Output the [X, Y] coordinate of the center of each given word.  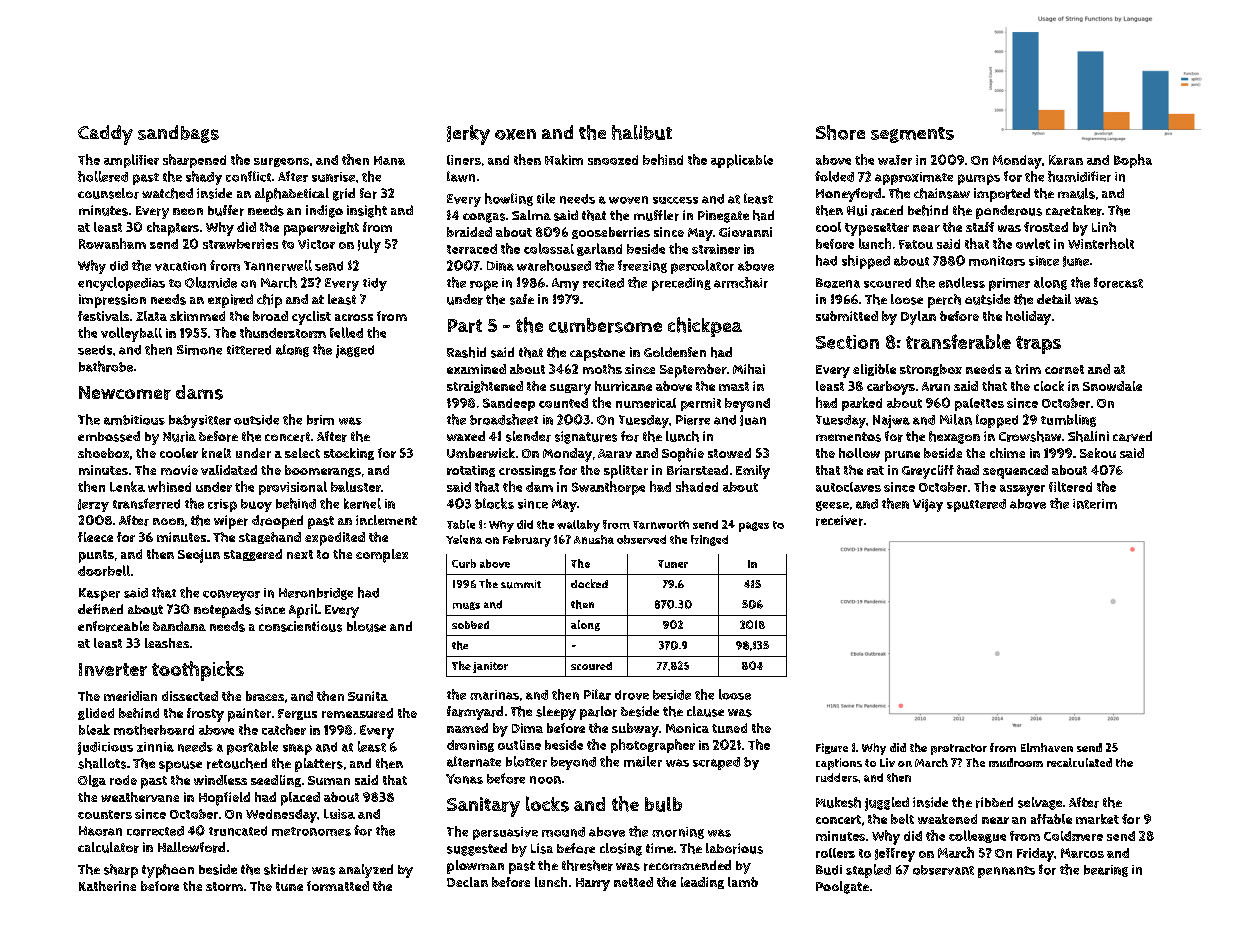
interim [1095, 504]
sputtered [976, 505]
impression [112, 301]
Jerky [468, 135]
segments [912, 135]
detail [1054, 299]
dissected [190, 696]
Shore [840, 132]
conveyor [231, 595]
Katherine [107, 886]
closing [621, 849]
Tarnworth [661, 524]
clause [705, 711]
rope [484, 285]
